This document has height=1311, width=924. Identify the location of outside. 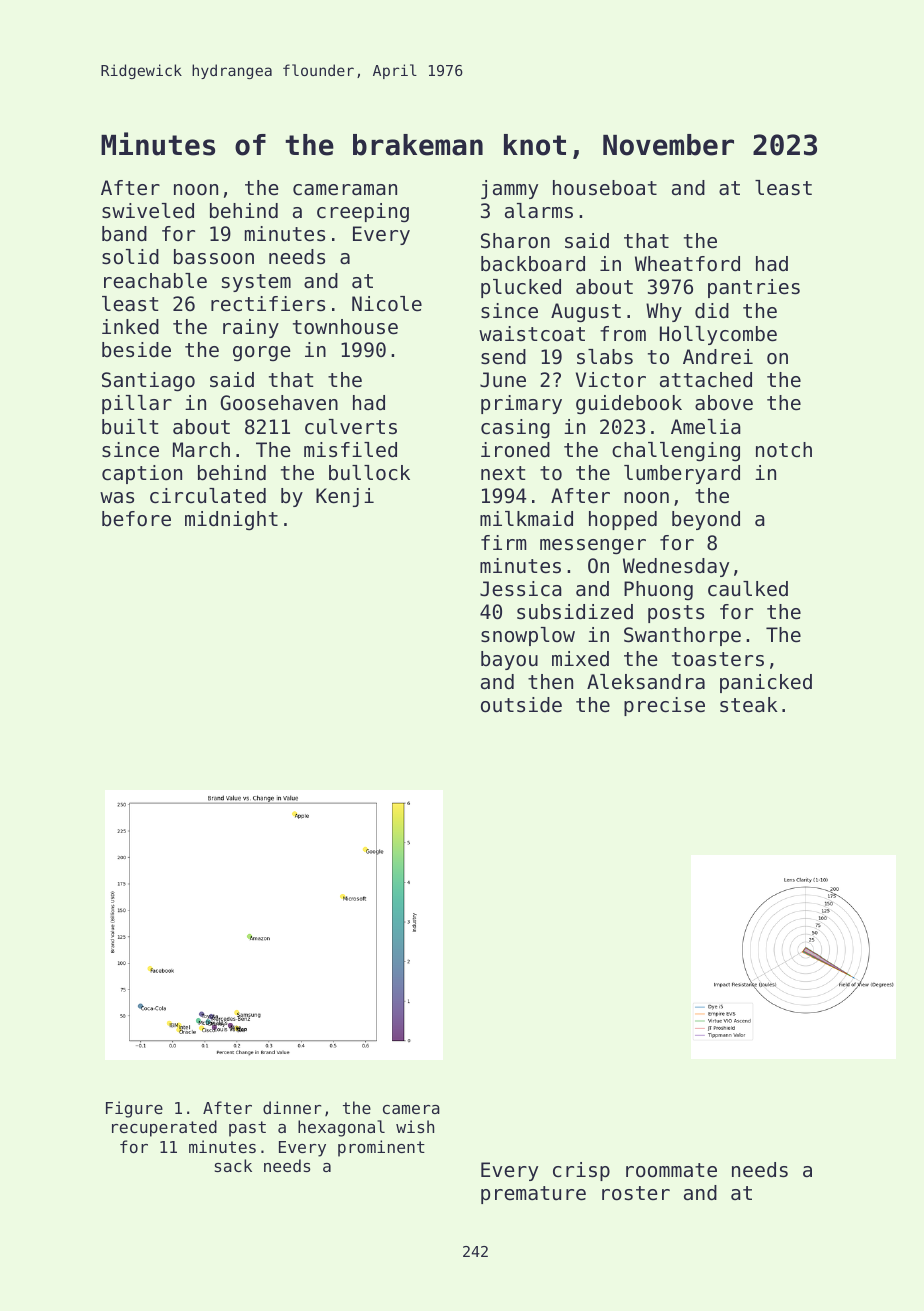
(521, 705).
